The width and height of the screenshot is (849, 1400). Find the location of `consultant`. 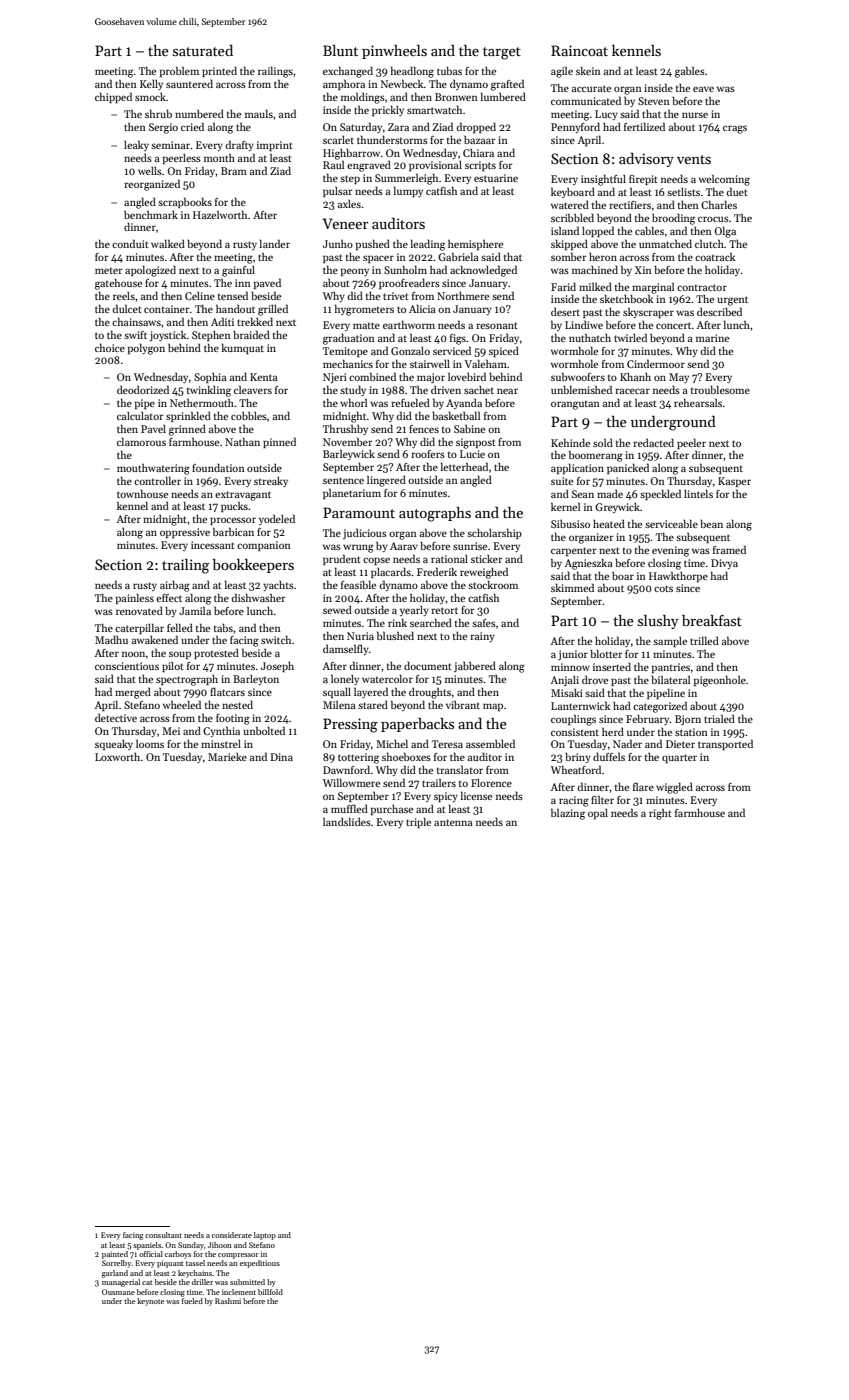

consultant is located at coordinates (163, 1235).
